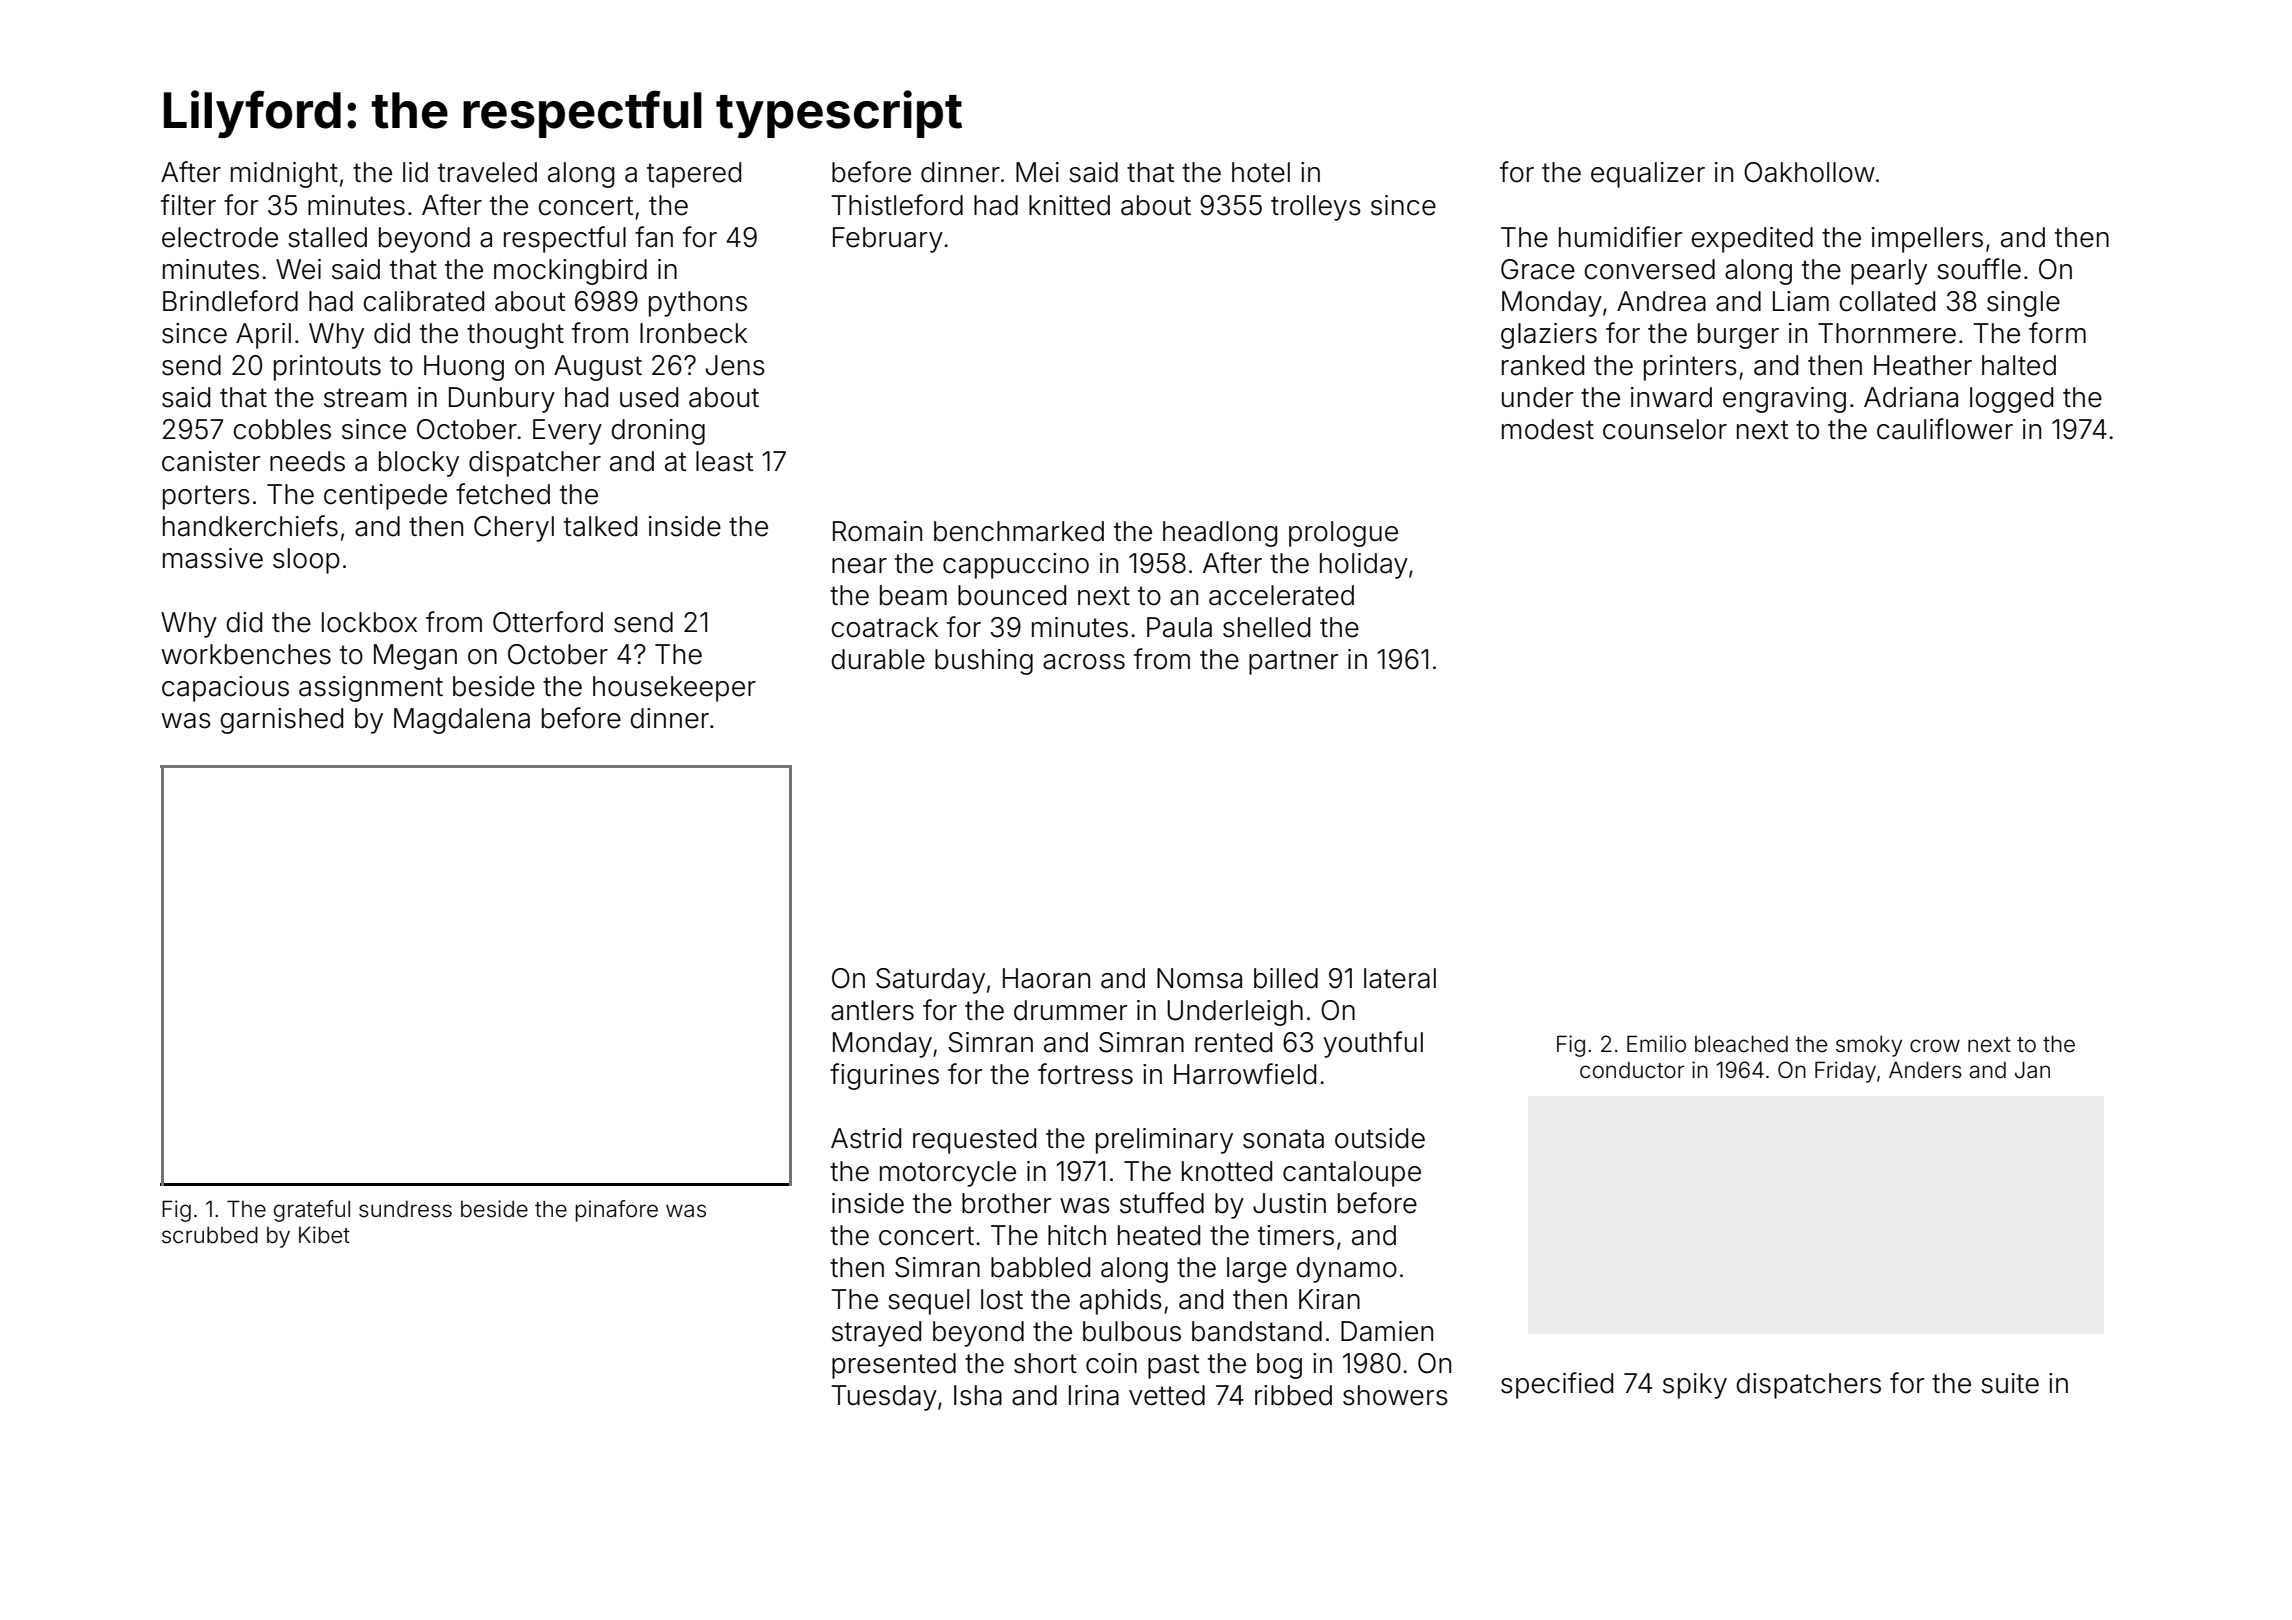 Image resolution: width=2292 pixels, height=1620 pixels. I want to click on Oakhollow, so click(1809, 172).
